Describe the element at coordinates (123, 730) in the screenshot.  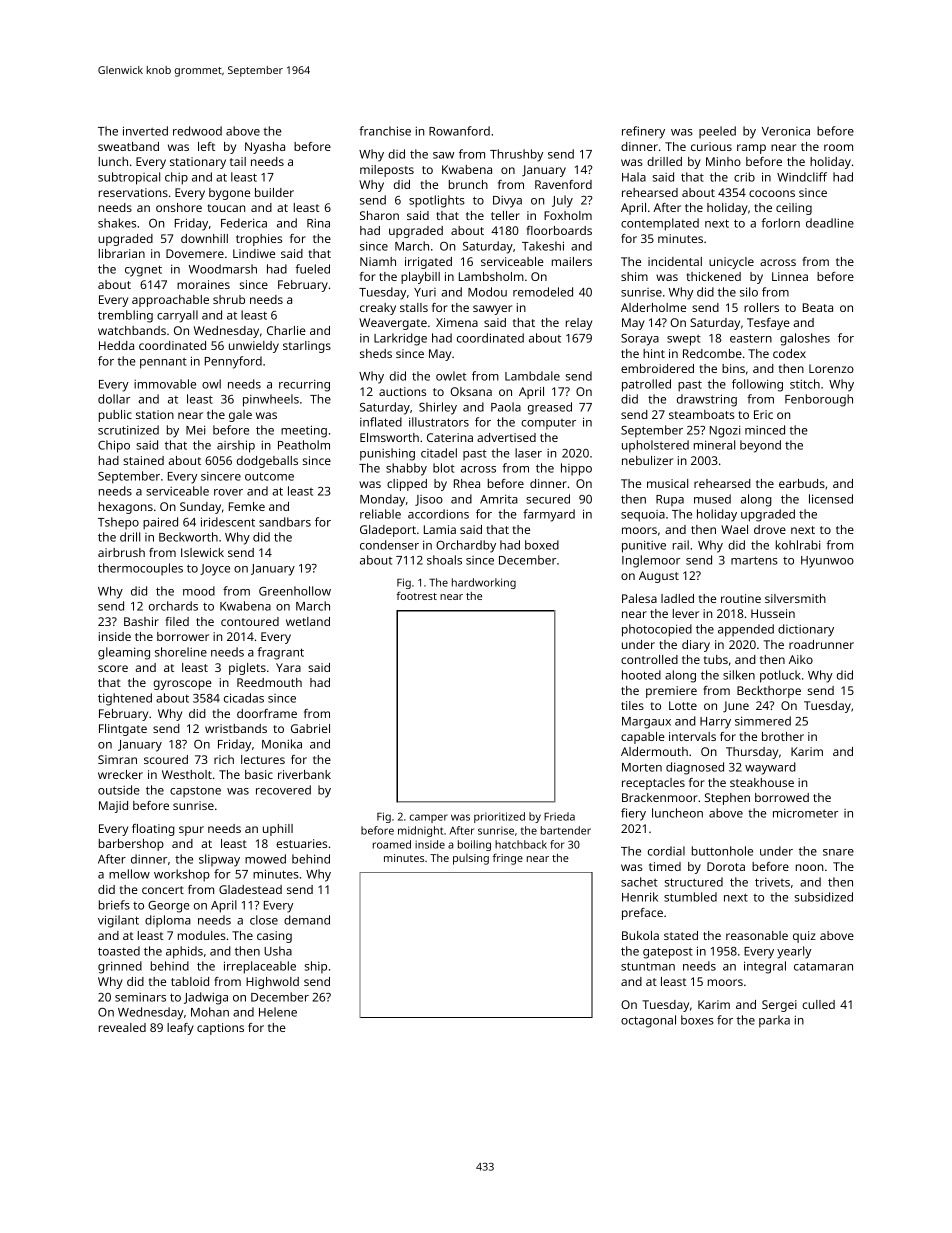
I see `Flintgate` at that location.
